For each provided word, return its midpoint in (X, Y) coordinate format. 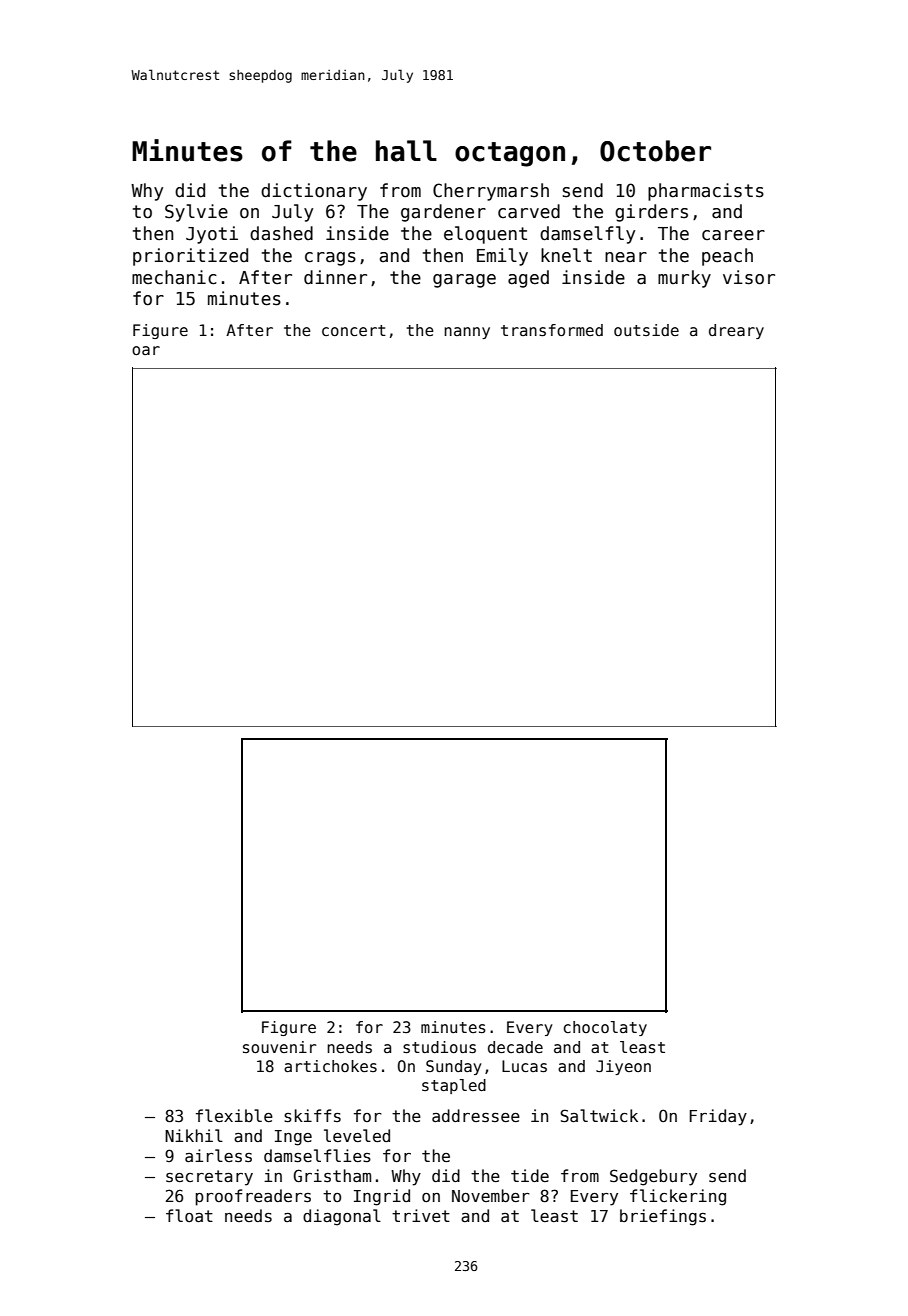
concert (354, 330)
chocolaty (605, 1028)
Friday (718, 1117)
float (189, 1215)
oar (146, 350)
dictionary (314, 192)
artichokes (330, 1066)
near (626, 257)
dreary (736, 331)
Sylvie (196, 213)
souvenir (280, 1047)
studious (439, 1047)
